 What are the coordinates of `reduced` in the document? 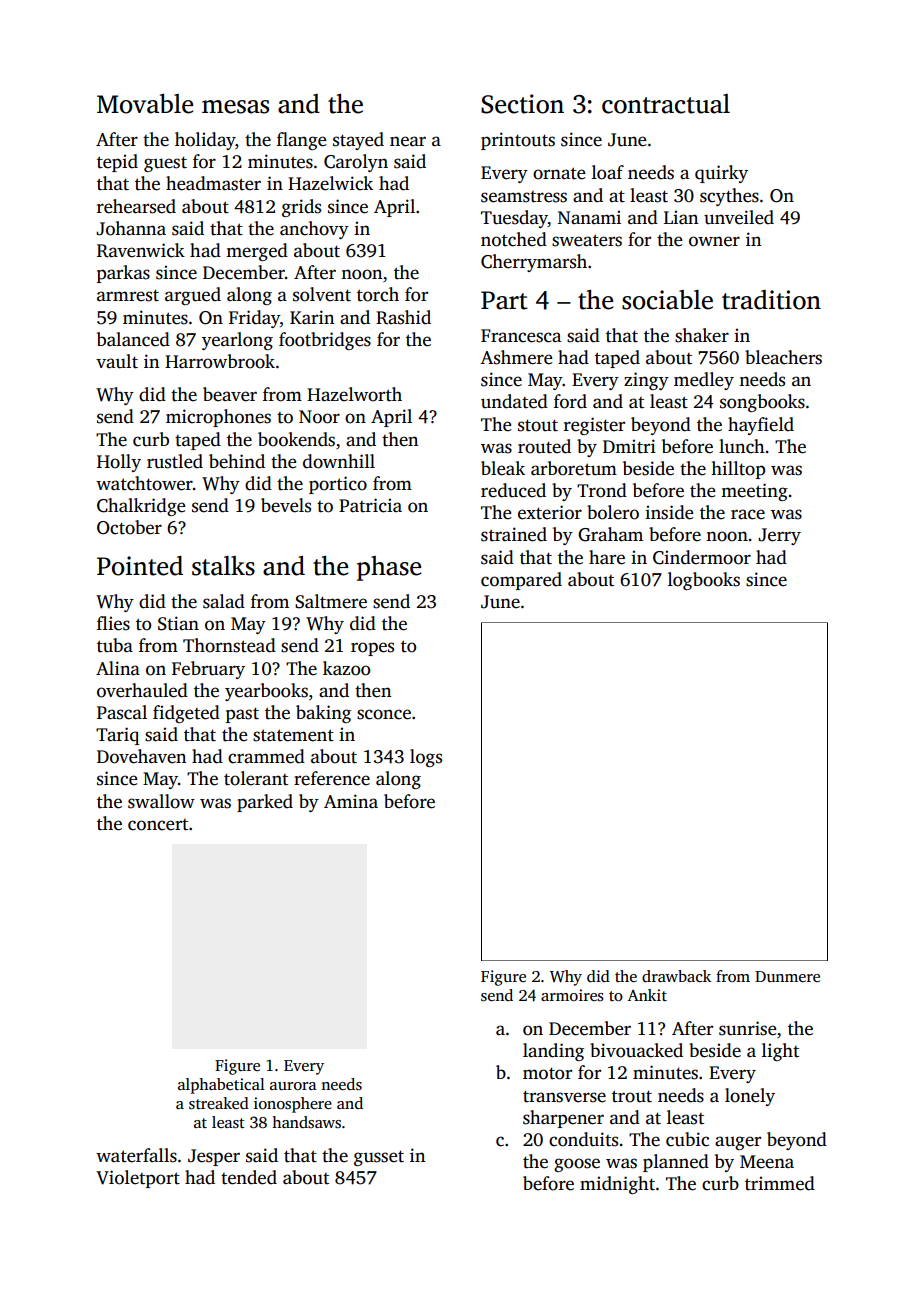 It's located at (513, 490).
